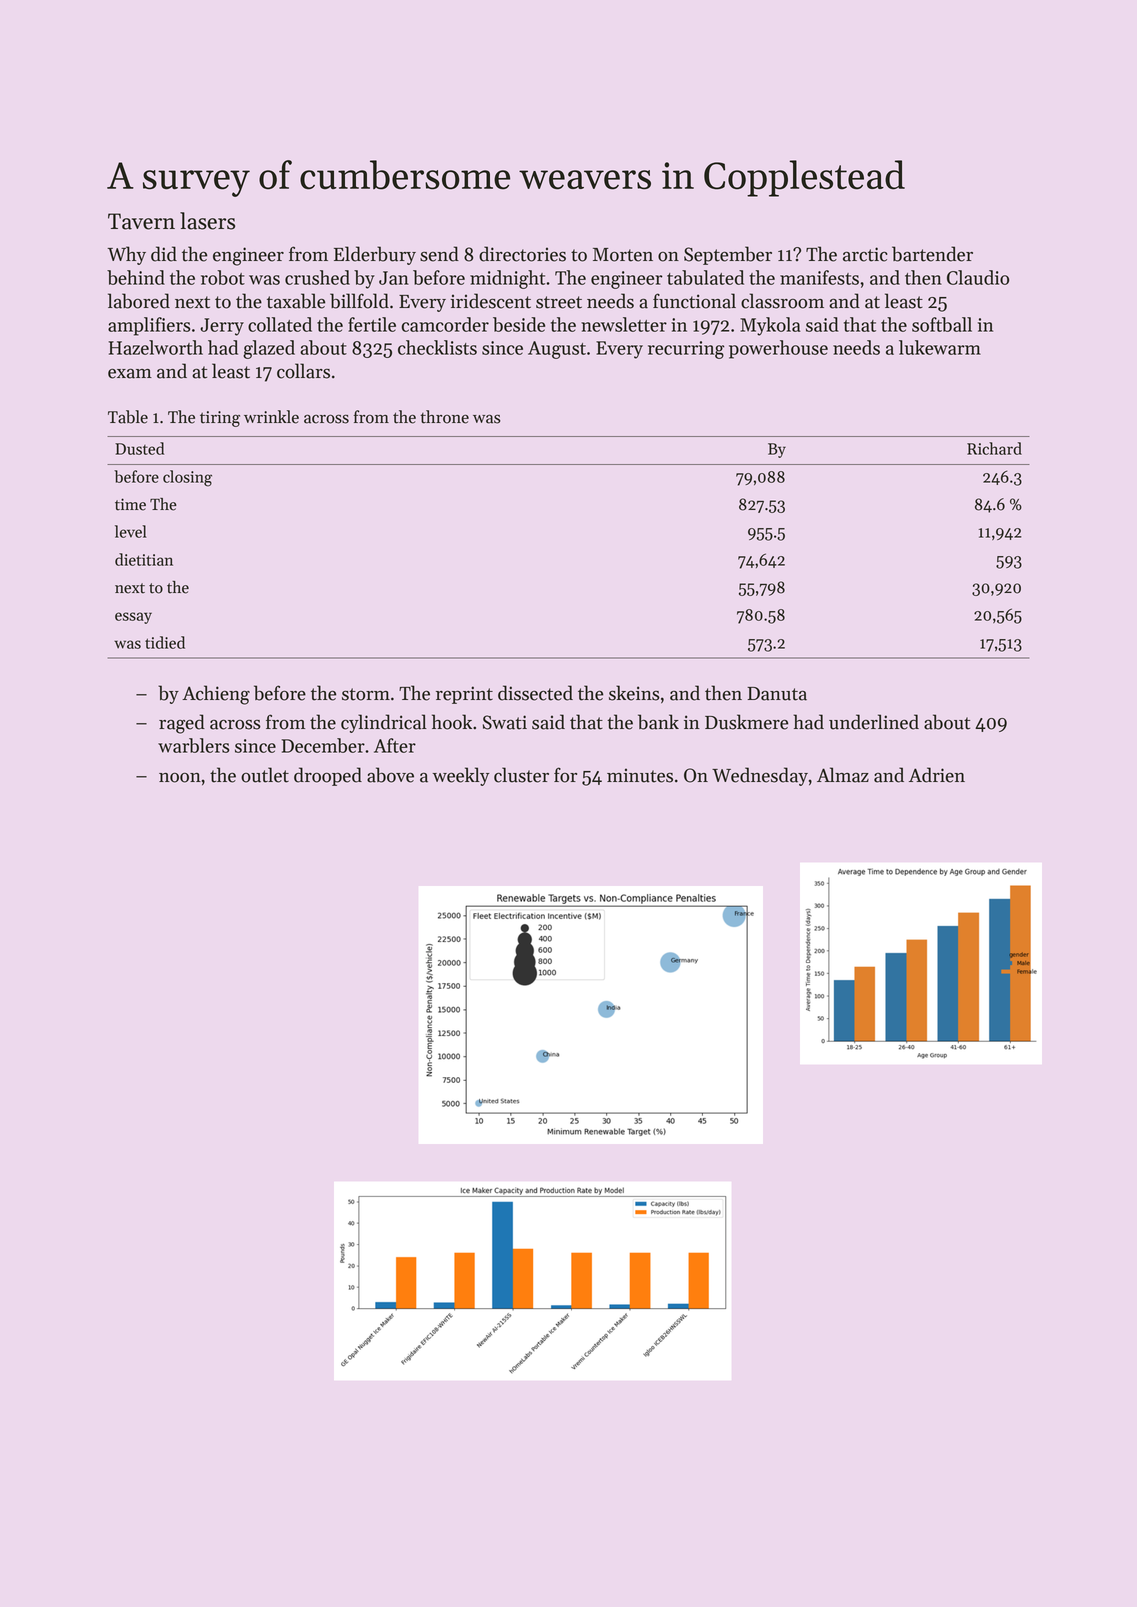 The width and height of the screenshot is (1137, 1607). Describe the element at coordinates (778, 349) in the screenshot. I see `powerhouse` at that location.
